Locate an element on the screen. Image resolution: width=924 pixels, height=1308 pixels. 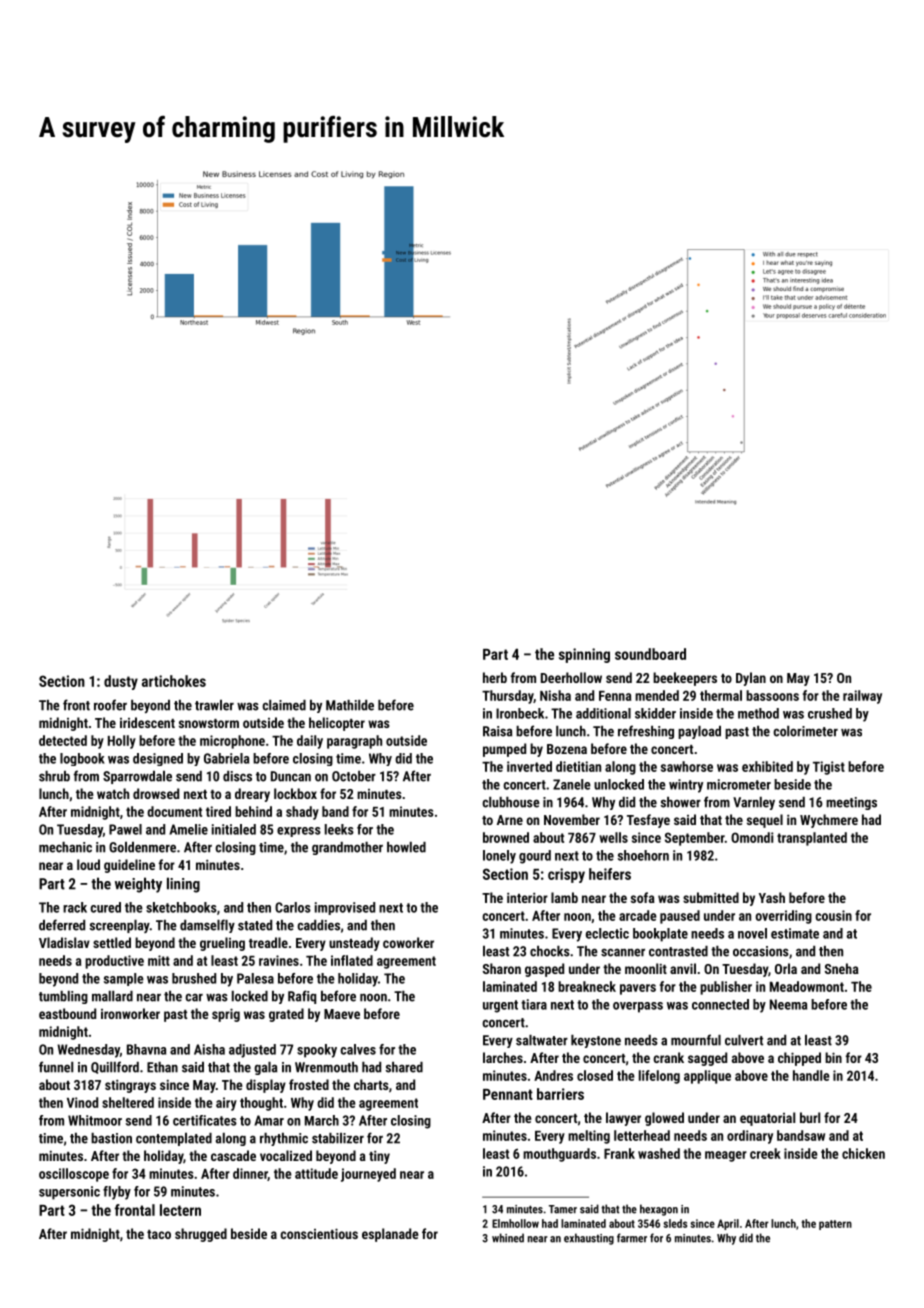
coworker is located at coordinates (408, 942).
